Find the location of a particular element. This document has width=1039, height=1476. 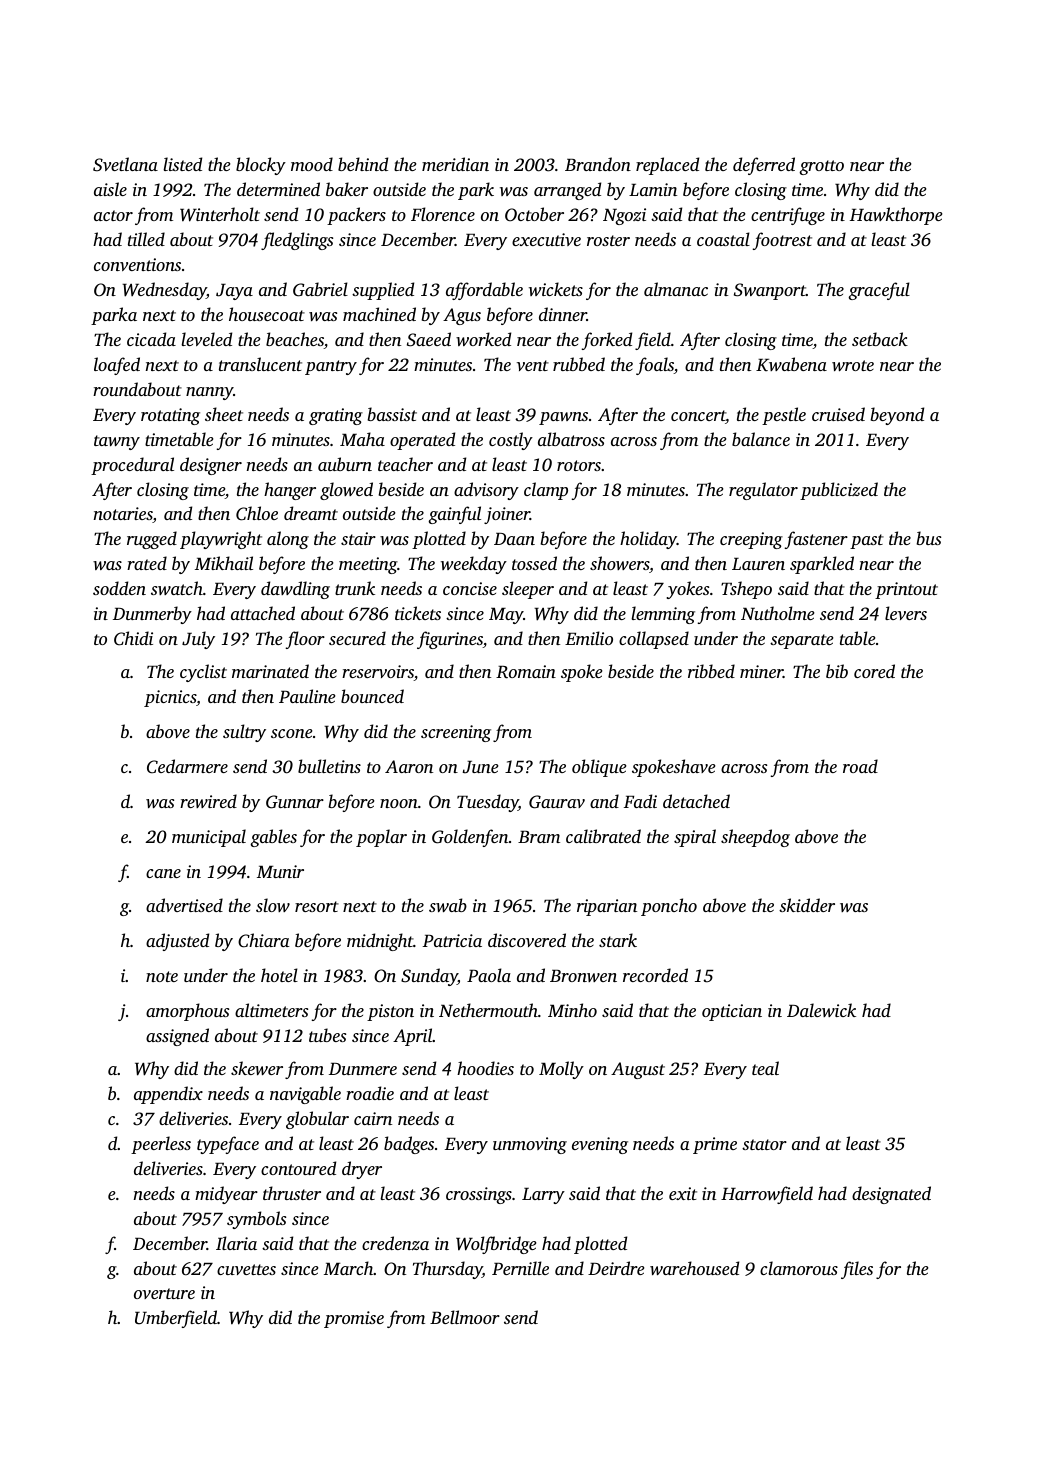

cuvettes is located at coordinates (246, 1269).
